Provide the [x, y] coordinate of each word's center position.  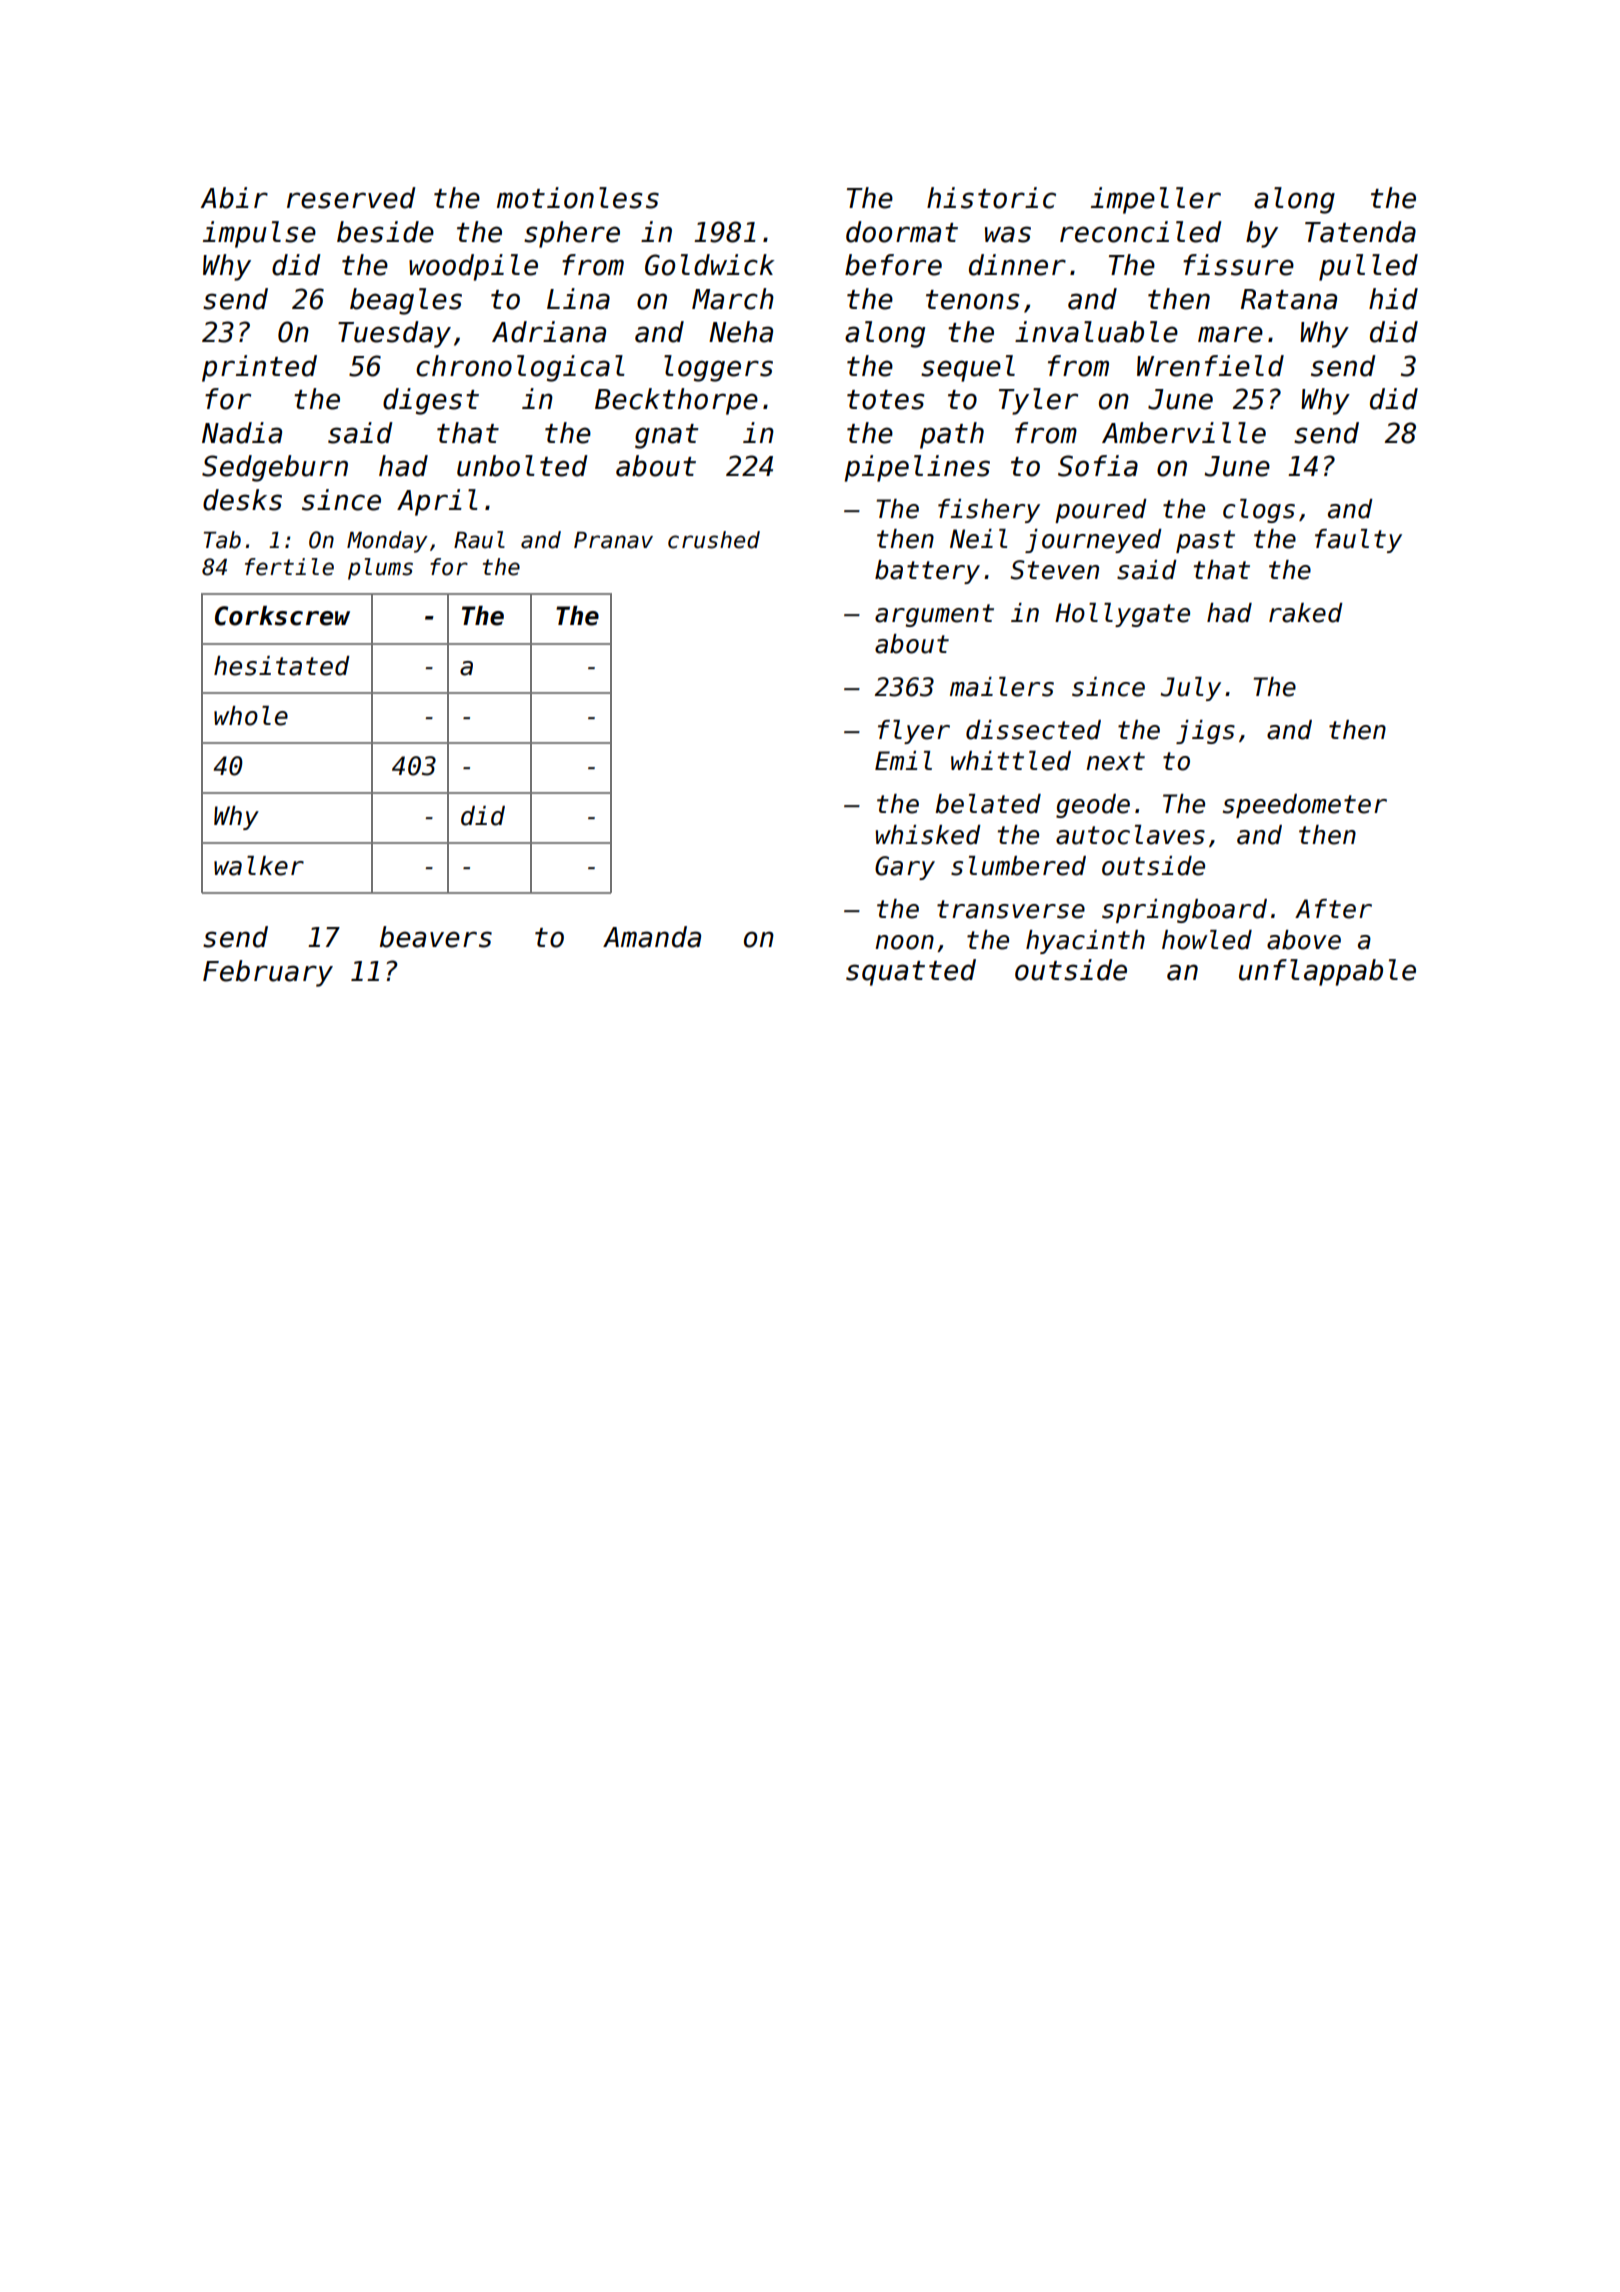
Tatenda [1360, 232]
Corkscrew [282, 616]
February [268, 973]
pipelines [917, 468]
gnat [666, 436]
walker [259, 866]
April [437, 502]
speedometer [1305, 806]
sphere [572, 234]
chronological [520, 368]
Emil [903, 760]
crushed [714, 540]
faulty [1358, 541]
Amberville [1184, 433]
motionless [578, 198]
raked [1306, 613]
